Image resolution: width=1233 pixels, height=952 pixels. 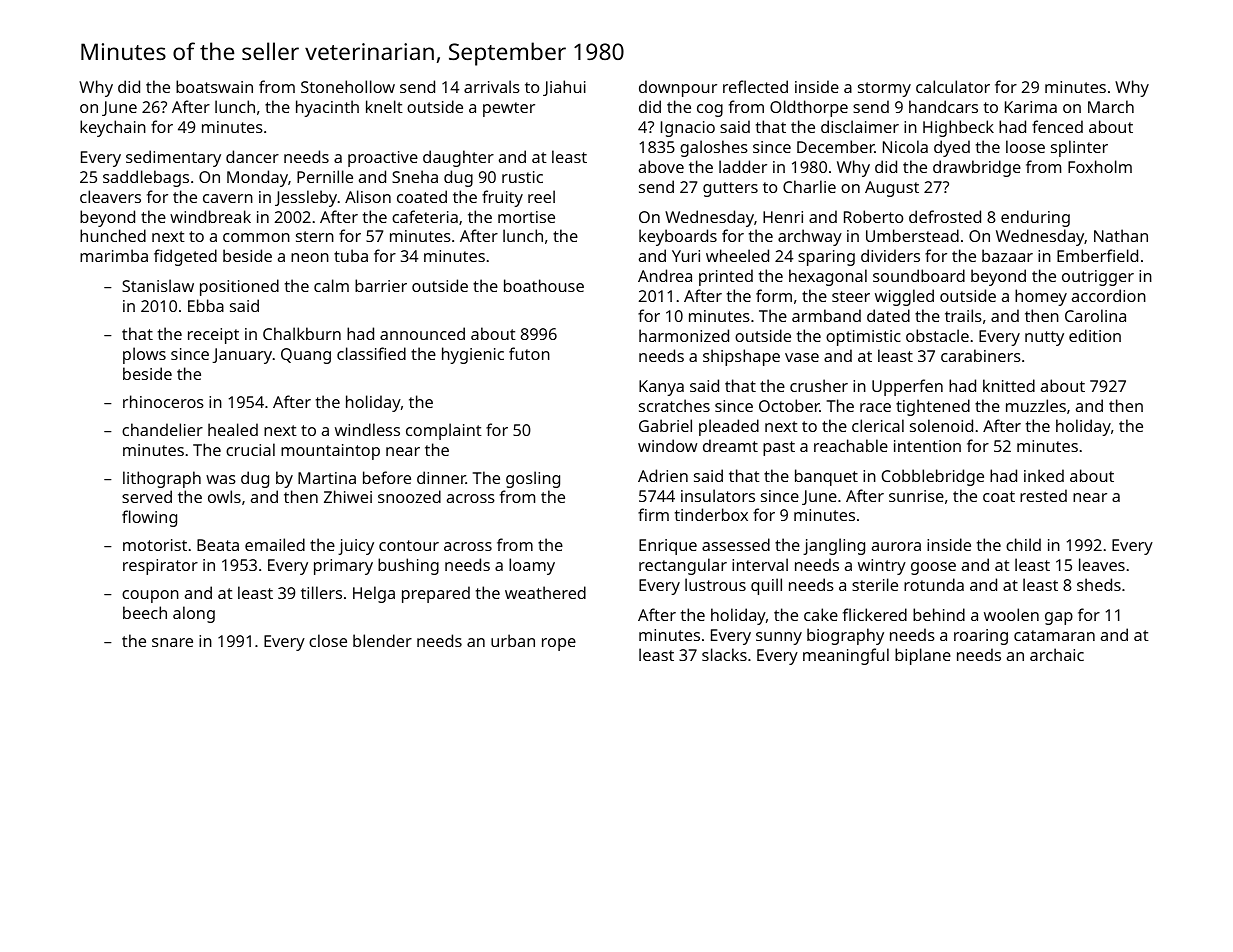 What do you see at coordinates (367, 429) in the screenshot?
I see `windless` at bounding box center [367, 429].
